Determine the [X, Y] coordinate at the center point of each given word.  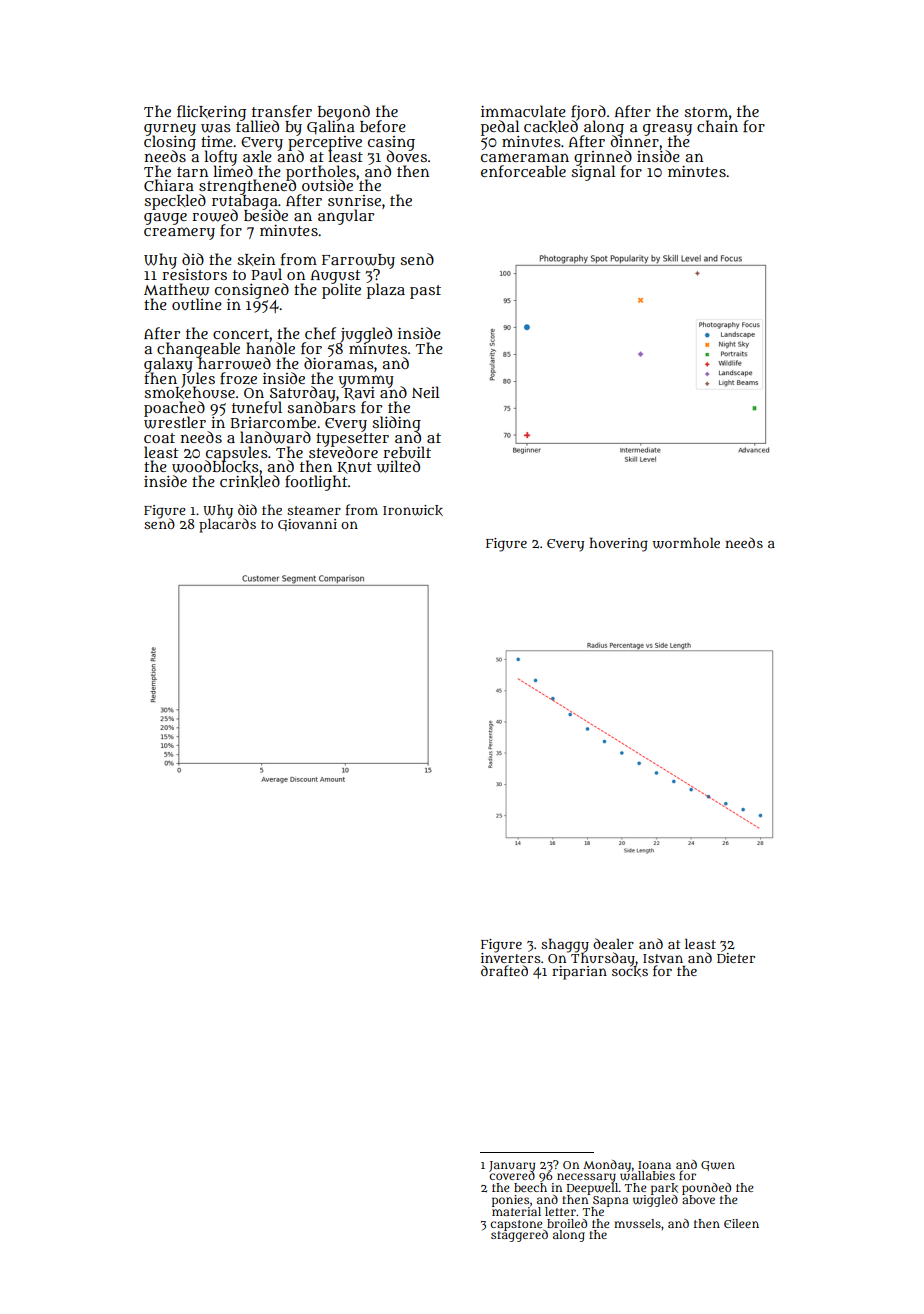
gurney [170, 129]
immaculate [523, 111]
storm [706, 112]
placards [227, 525]
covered [512, 1175]
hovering [618, 544]
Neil [425, 392]
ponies [510, 1201]
